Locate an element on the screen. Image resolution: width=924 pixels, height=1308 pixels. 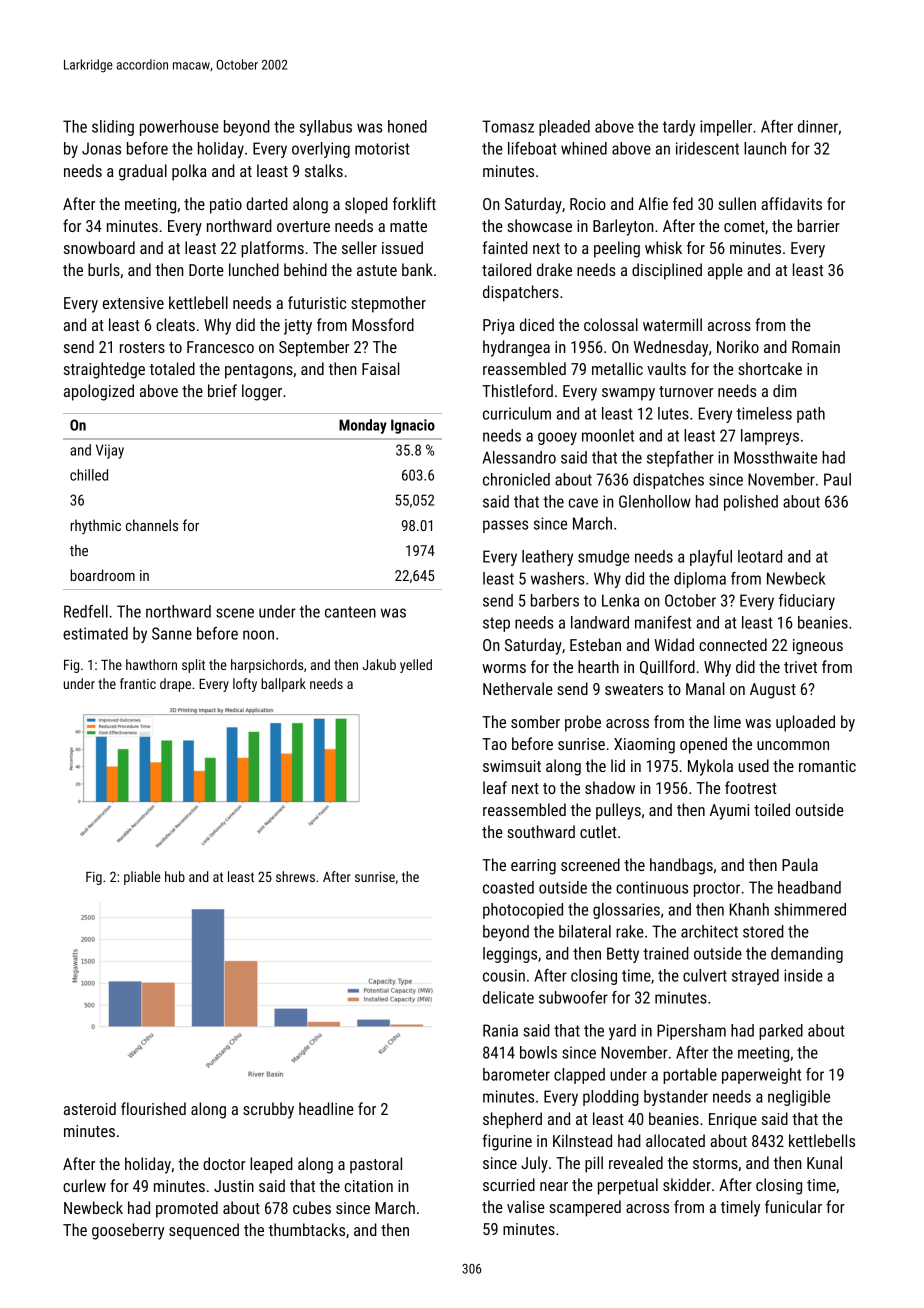
opened is located at coordinates (703, 745).
